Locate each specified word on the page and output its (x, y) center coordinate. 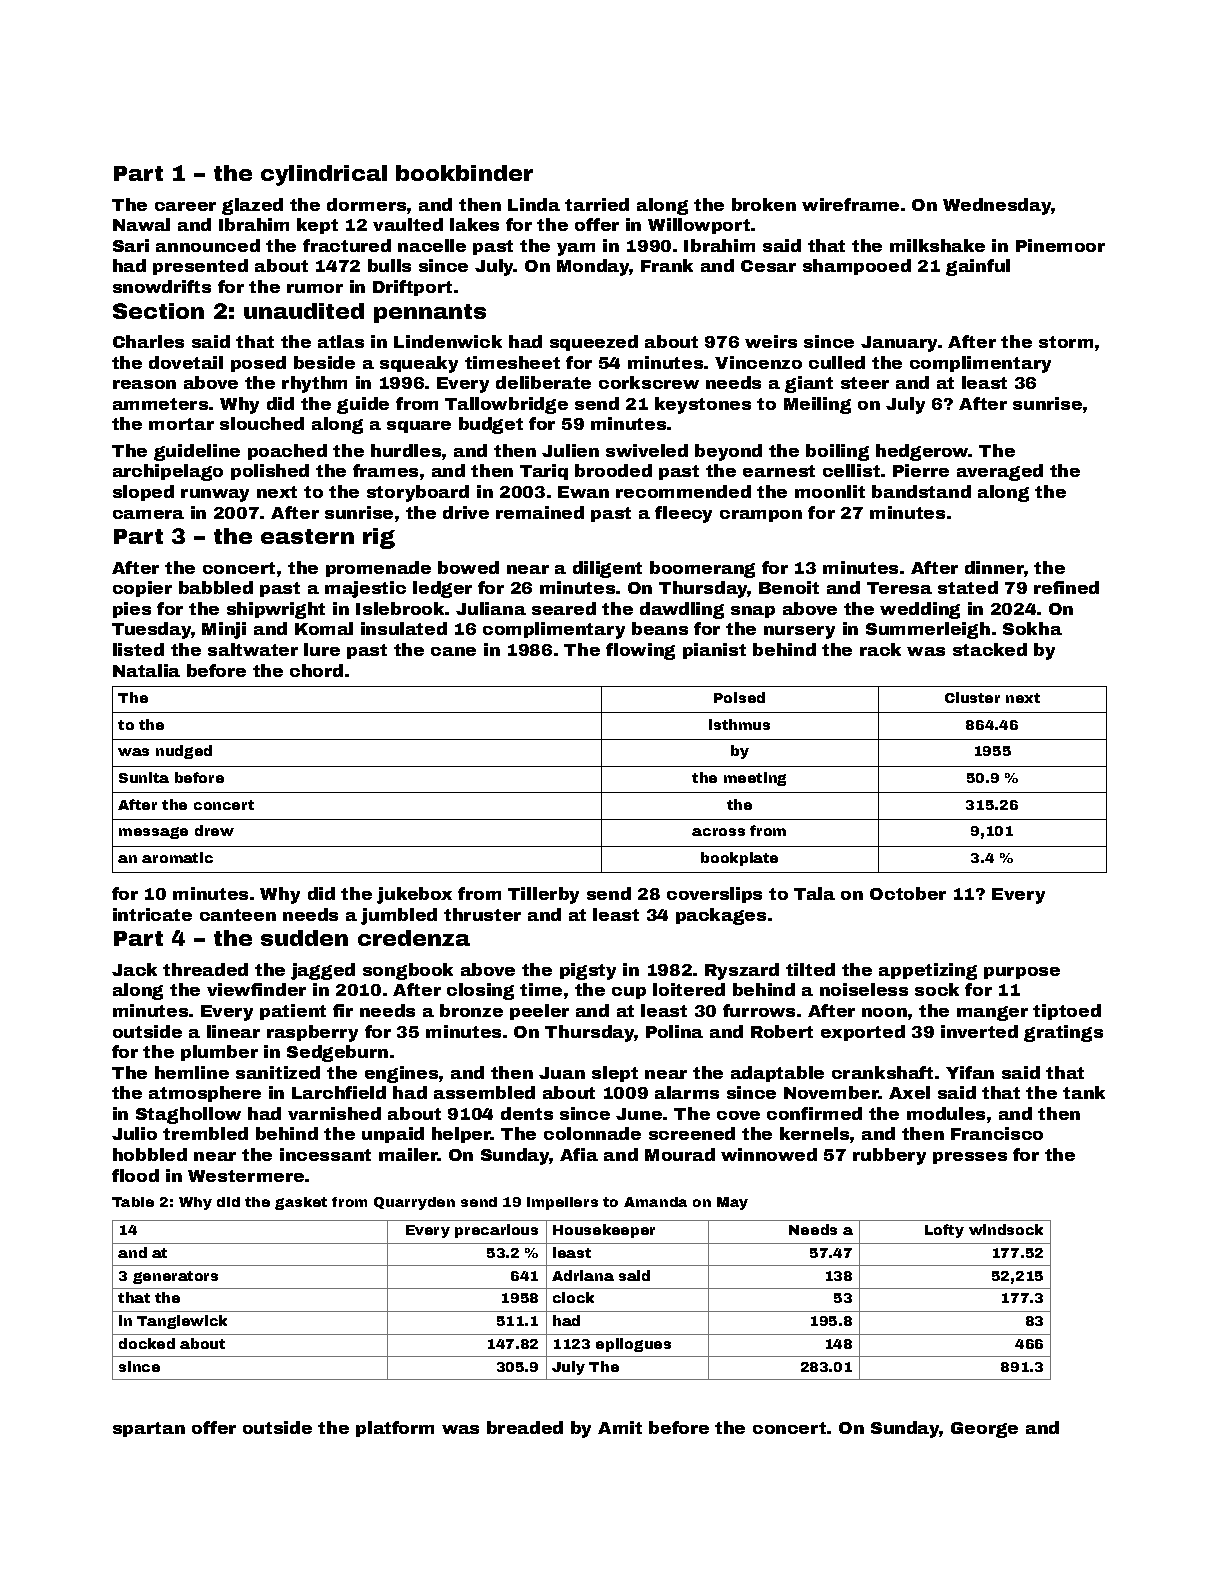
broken (764, 204)
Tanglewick (182, 1322)
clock (573, 1297)
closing (480, 991)
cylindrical (324, 175)
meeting (755, 779)
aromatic (177, 857)
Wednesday (997, 206)
